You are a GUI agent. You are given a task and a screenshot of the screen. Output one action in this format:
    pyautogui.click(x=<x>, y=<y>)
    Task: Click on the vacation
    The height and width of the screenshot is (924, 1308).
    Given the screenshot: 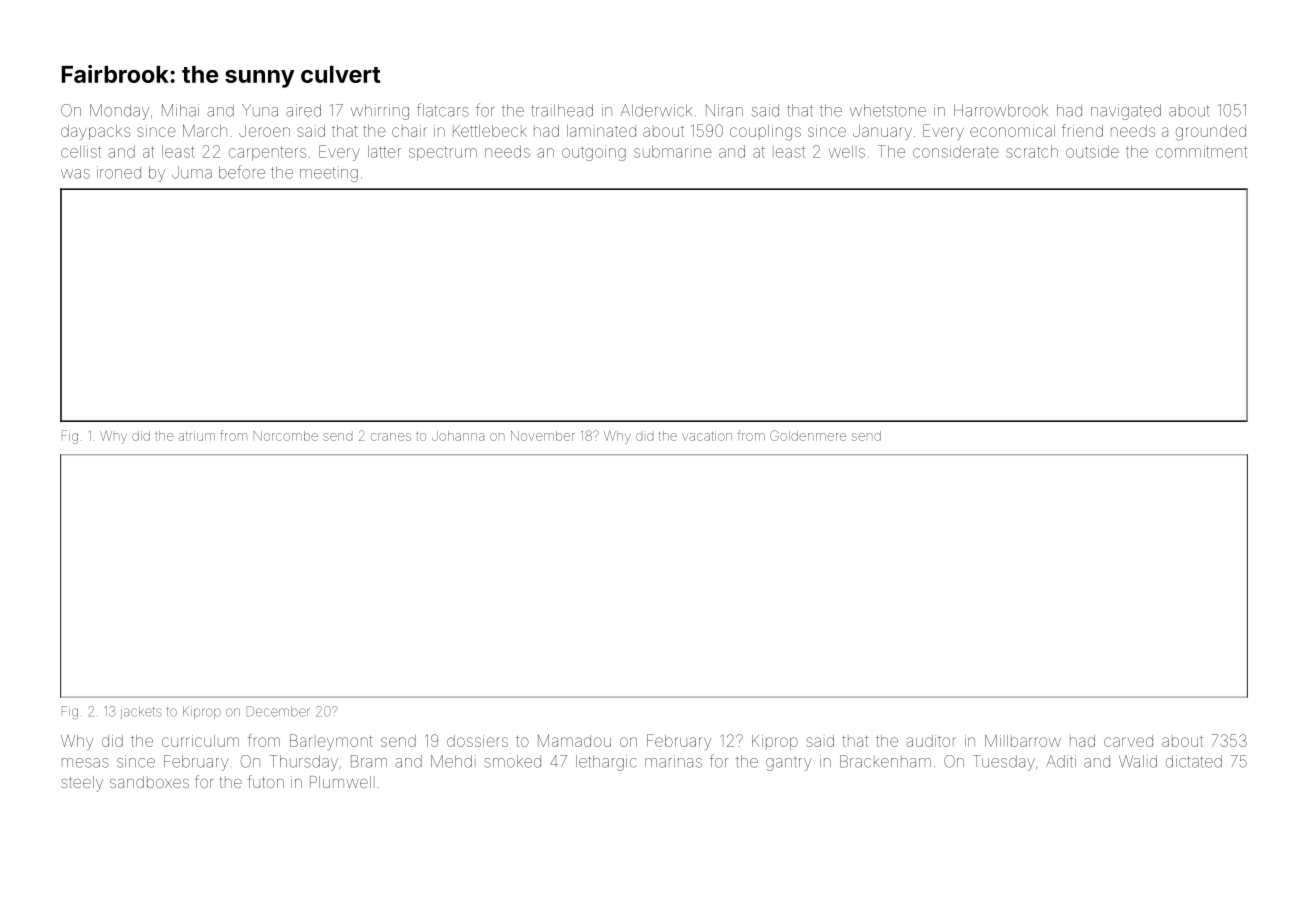 What is the action you would take?
    pyautogui.click(x=707, y=436)
